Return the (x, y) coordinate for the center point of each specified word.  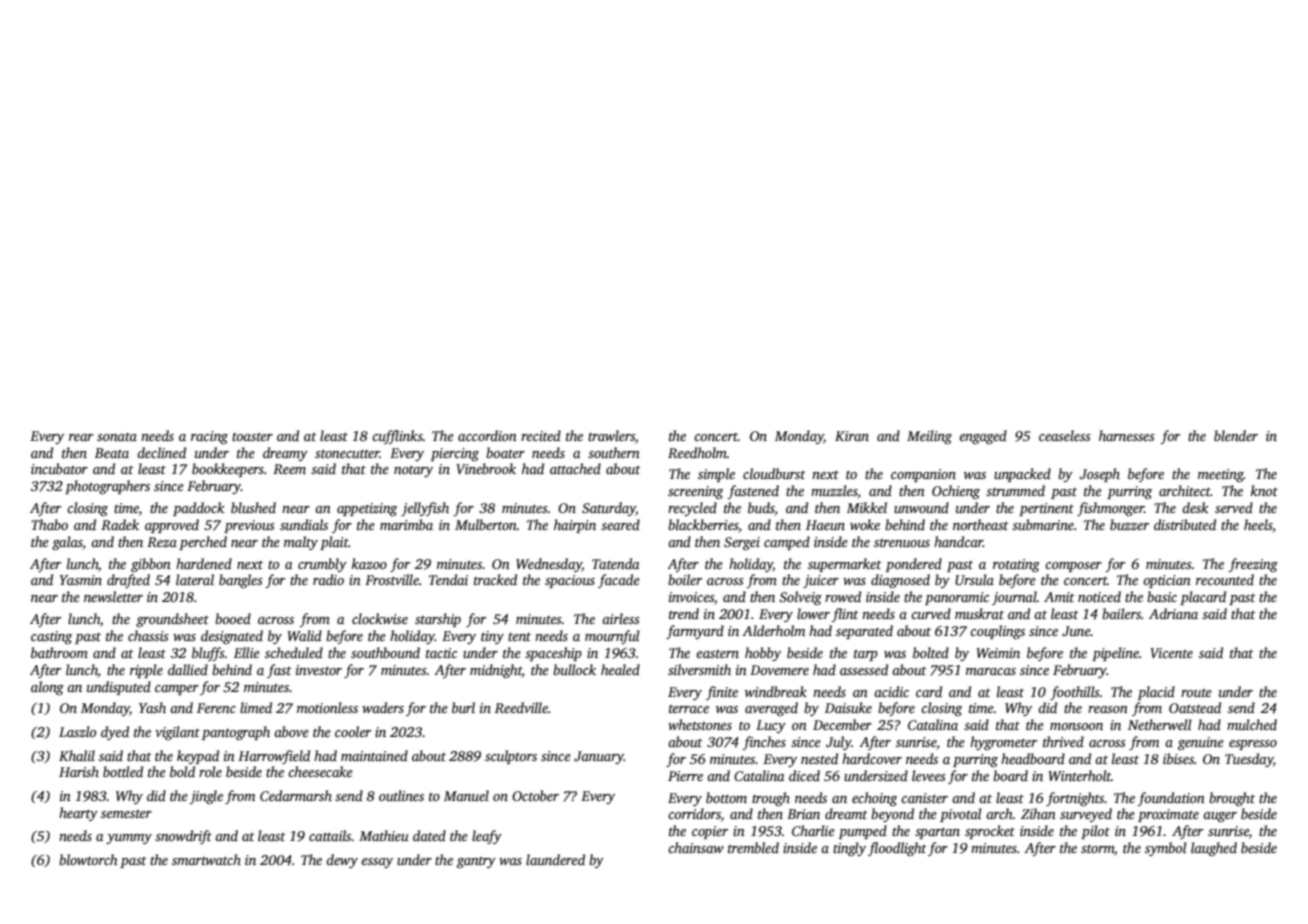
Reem (289, 469)
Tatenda (615, 563)
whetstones (700, 724)
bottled (123, 771)
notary (413, 471)
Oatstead (1195, 707)
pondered (914, 565)
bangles (241, 581)
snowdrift (183, 837)
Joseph (1099, 475)
